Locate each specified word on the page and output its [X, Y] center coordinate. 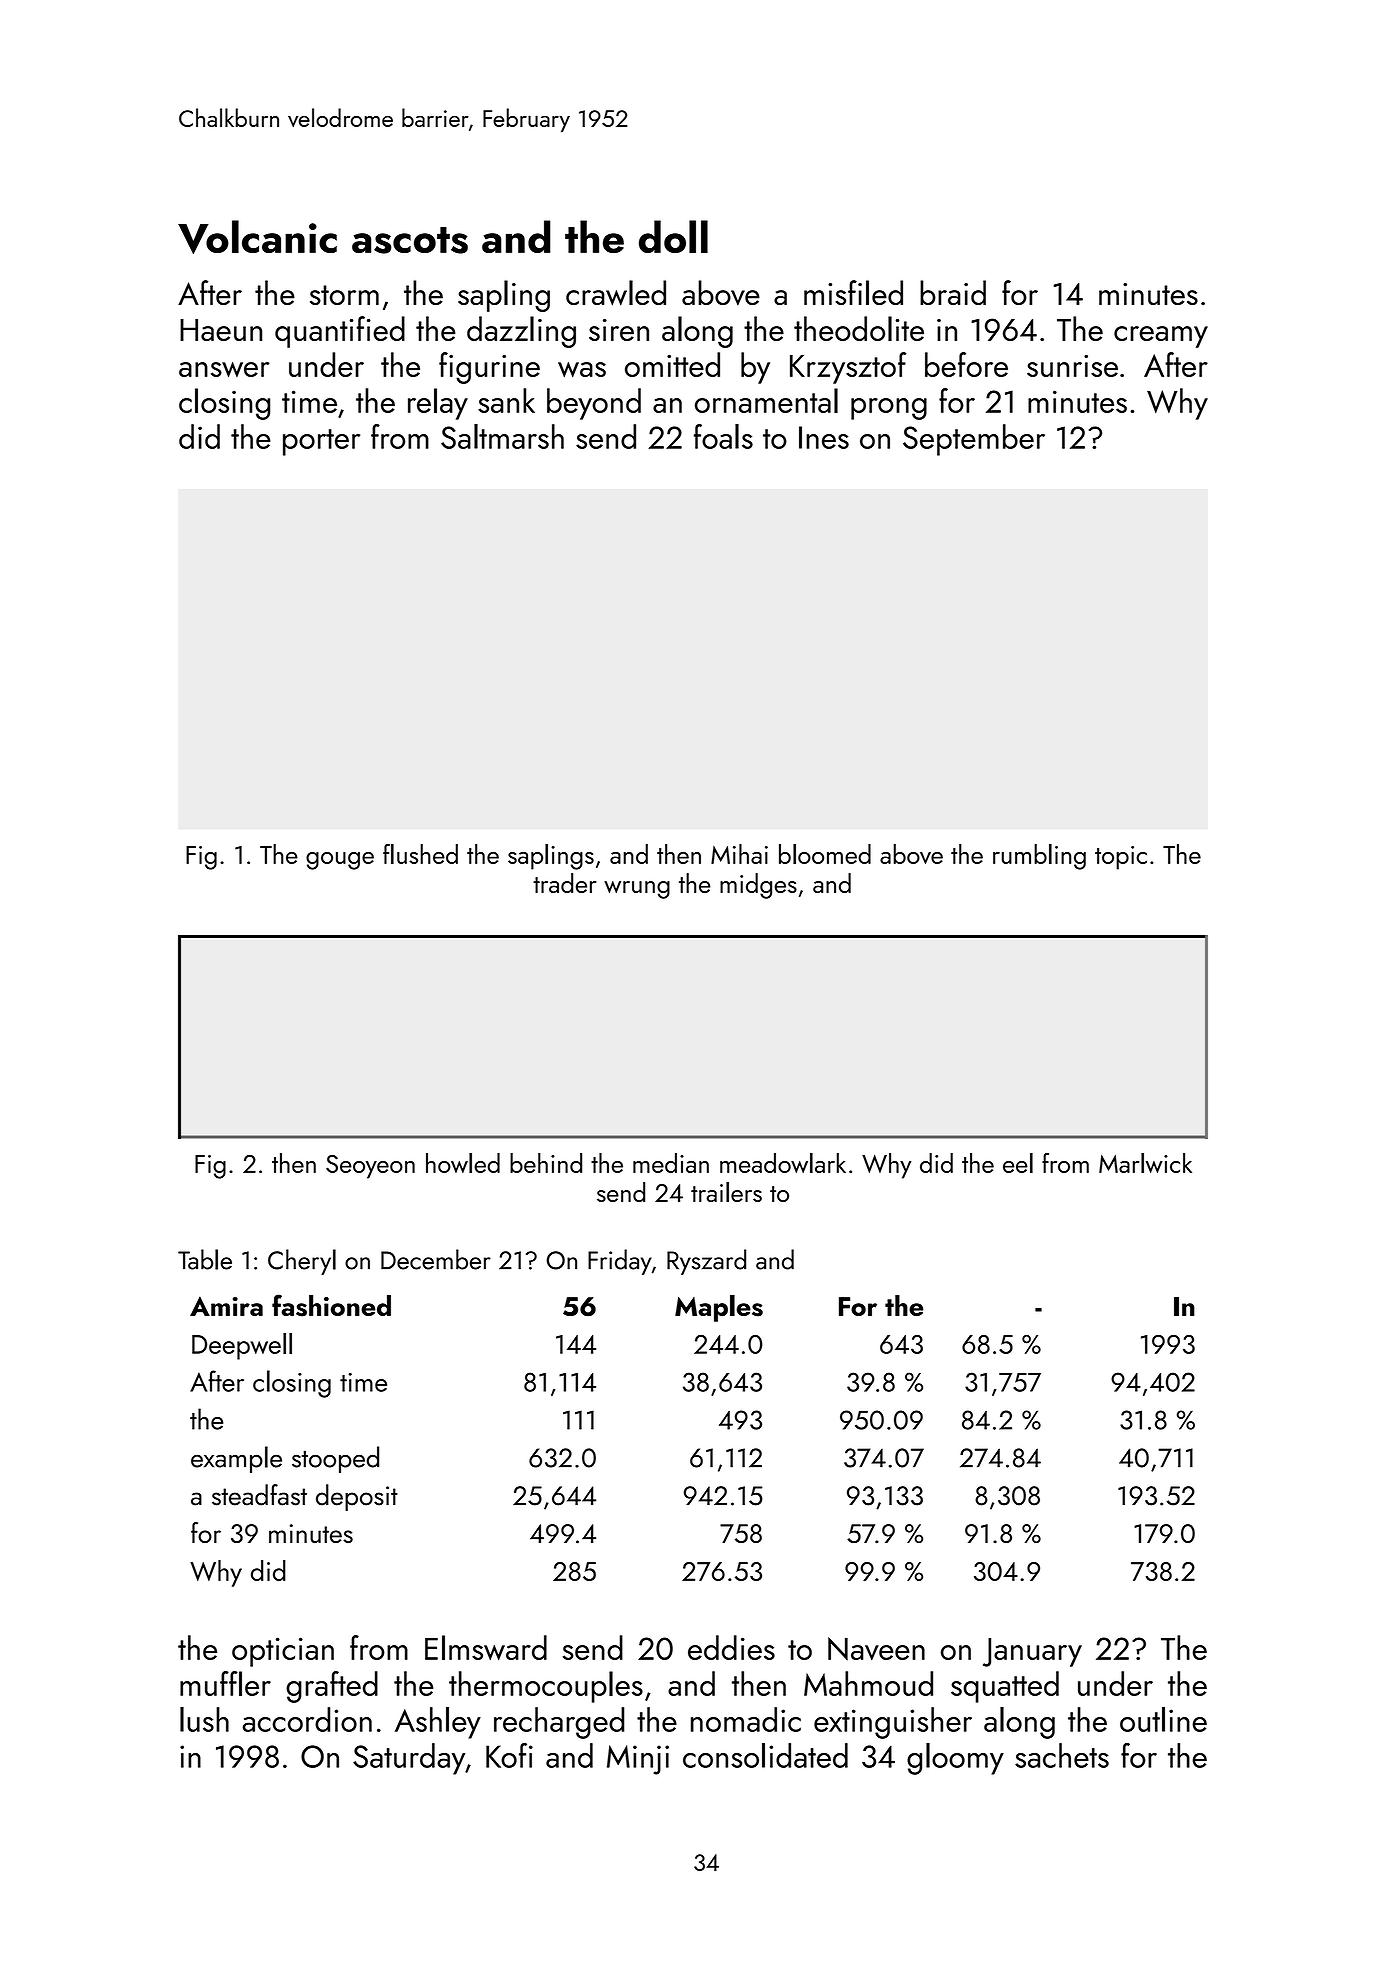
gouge [340, 861]
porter [321, 442]
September [974, 440]
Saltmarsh [502, 436]
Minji [638, 1760]
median [671, 1163]
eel [1018, 1163]
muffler [225, 1683]
